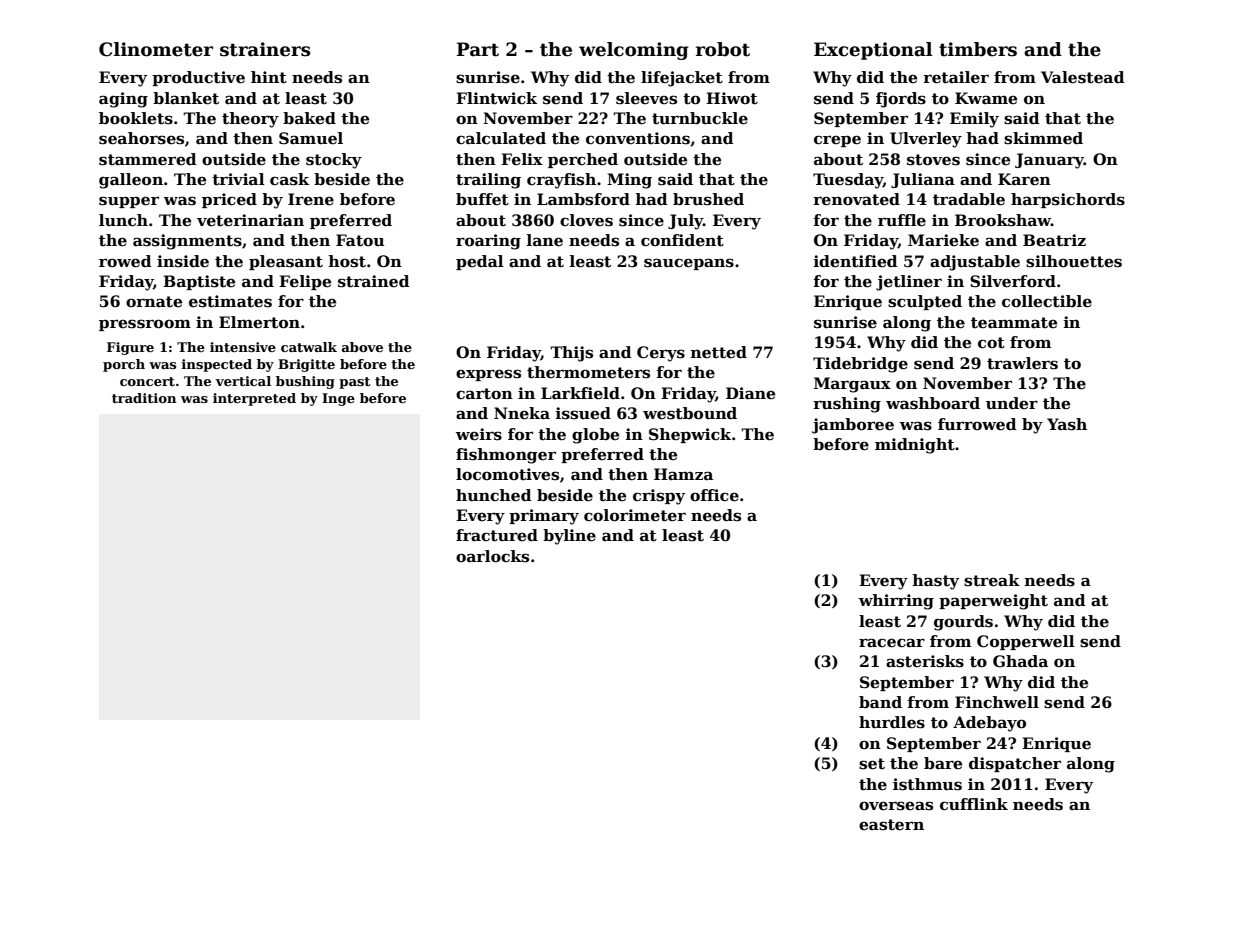 The width and height of the screenshot is (1233, 952). What do you see at coordinates (544, 517) in the screenshot?
I see `primary` at bounding box center [544, 517].
